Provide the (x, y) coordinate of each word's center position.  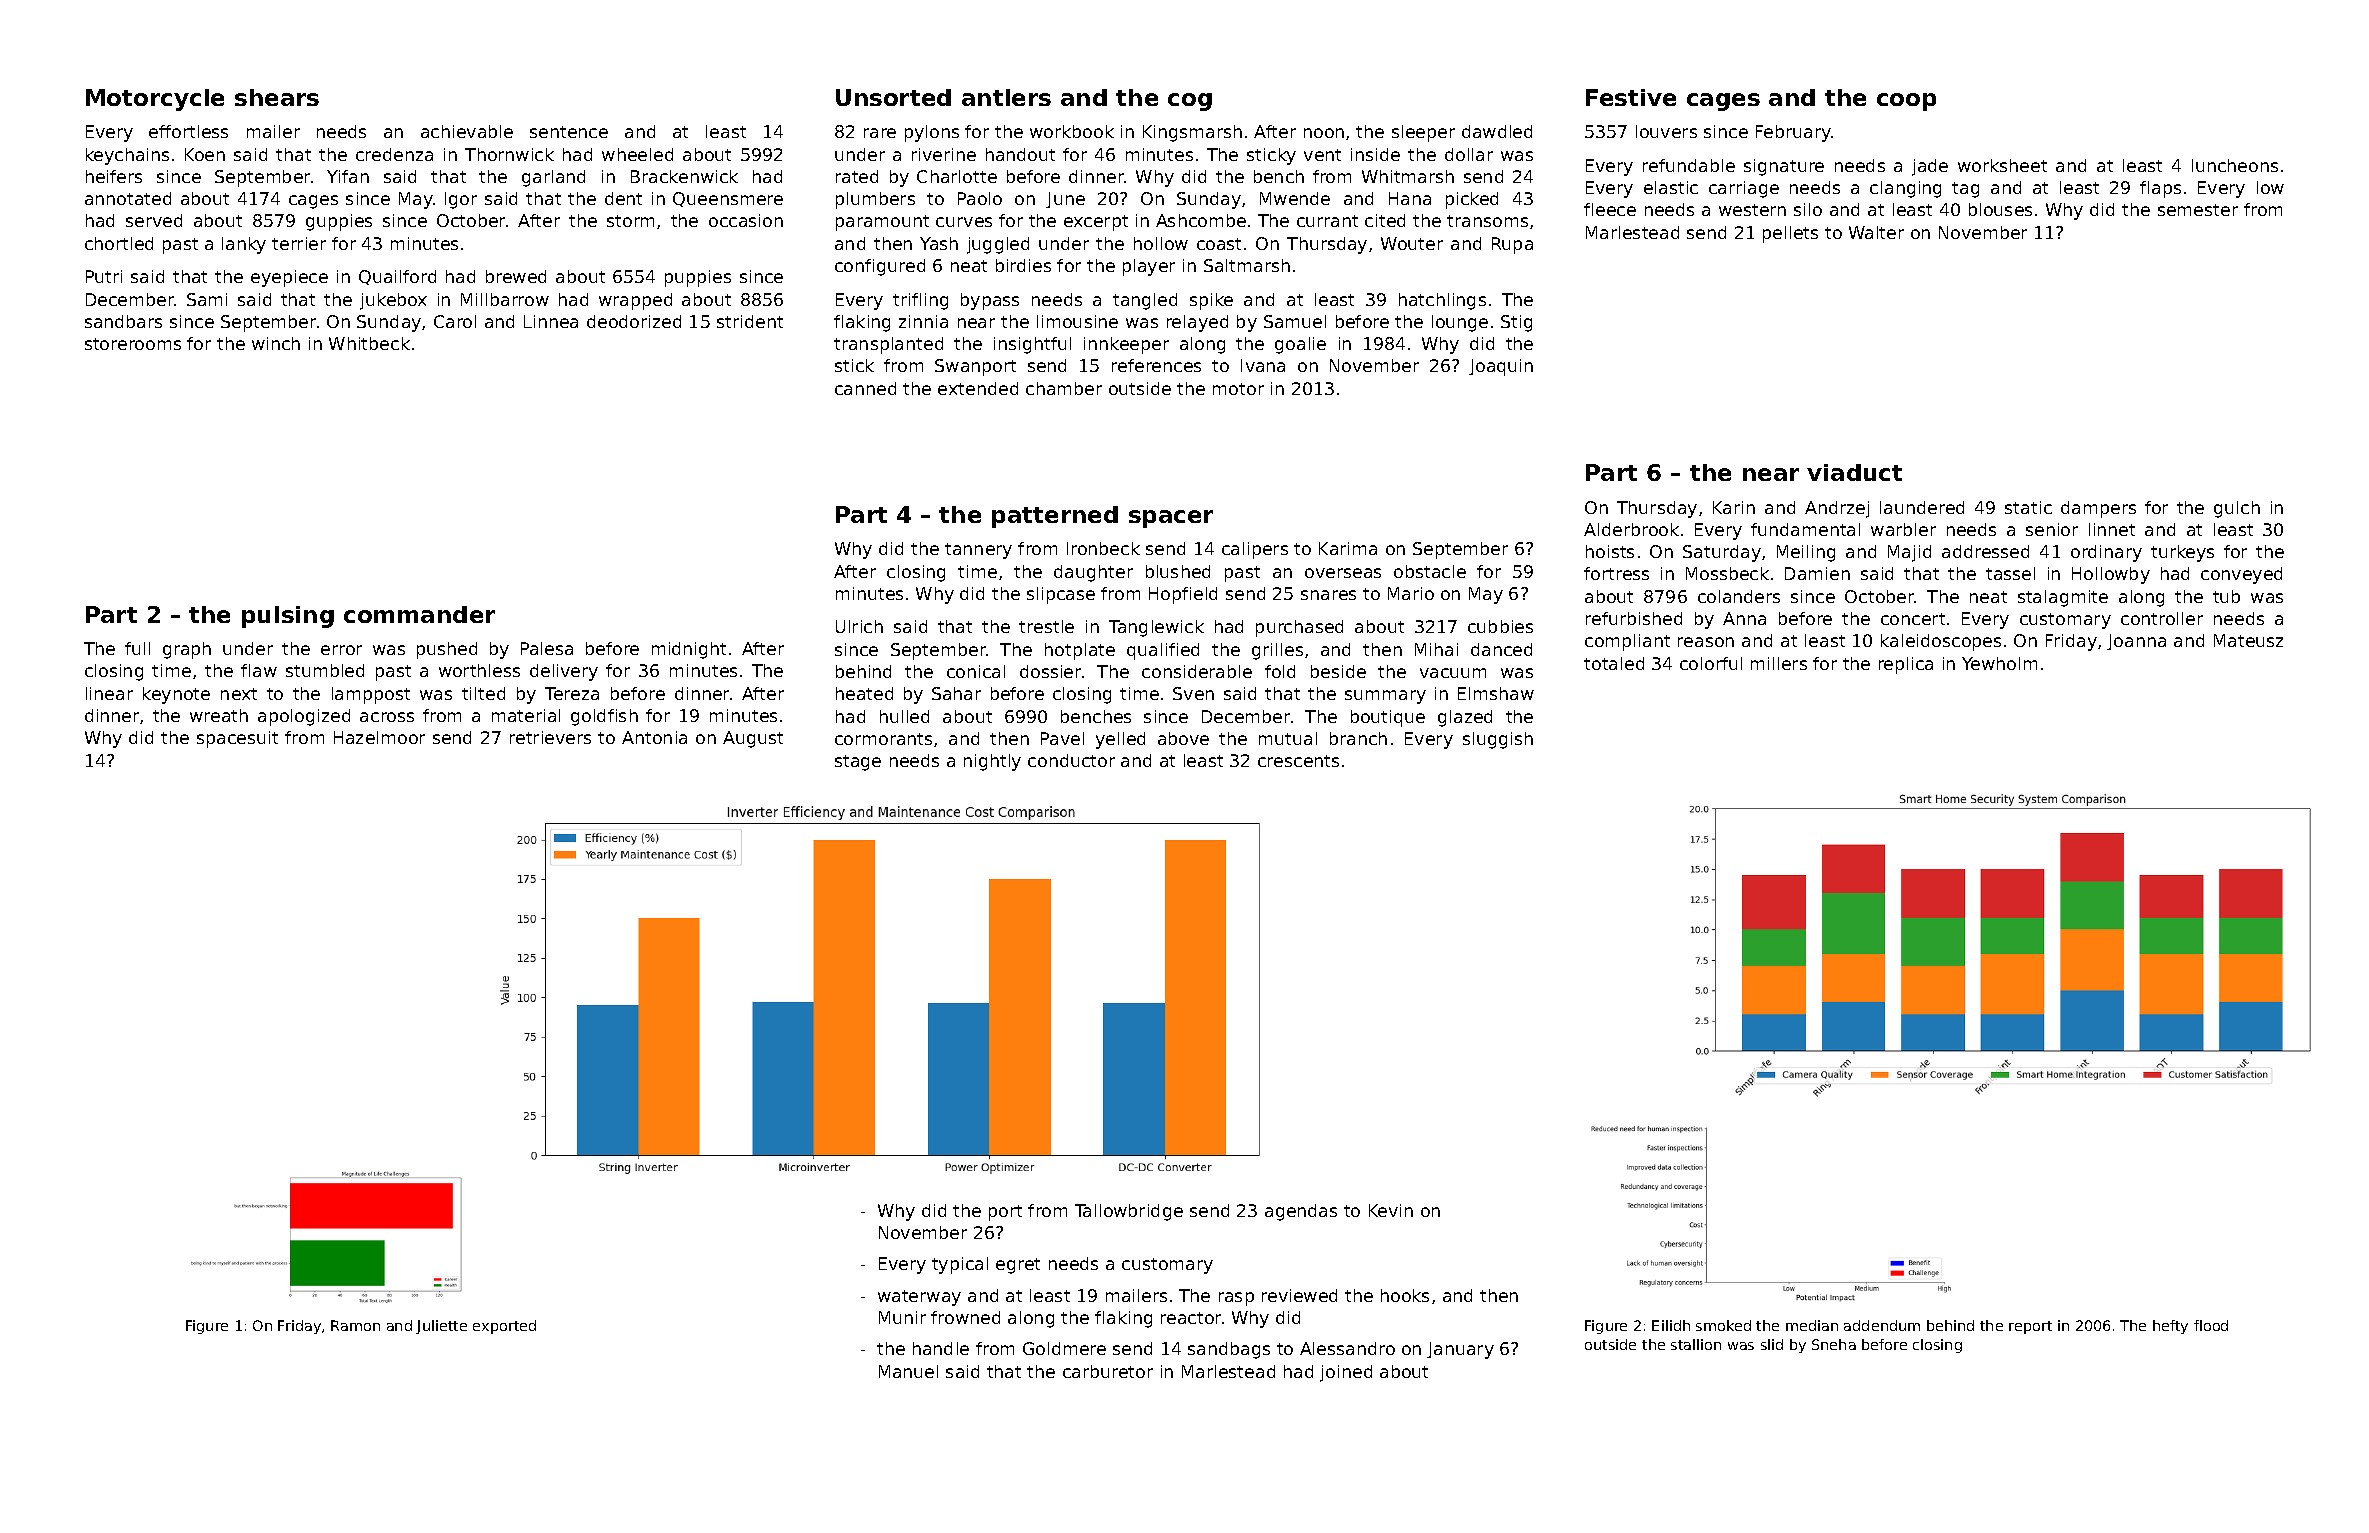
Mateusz (2248, 640)
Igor (461, 200)
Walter (1876, 232)
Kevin (1391, 1210)
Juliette (441, 1327)
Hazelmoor (379, 737)
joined (1346, 1373)
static (2028, 507)
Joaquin (1501, 367)
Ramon (355, 1325)
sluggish (1498, 740)
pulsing (288, 617)
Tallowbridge (1129, 1212)
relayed (1197, 323)
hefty (2170, 1327)
